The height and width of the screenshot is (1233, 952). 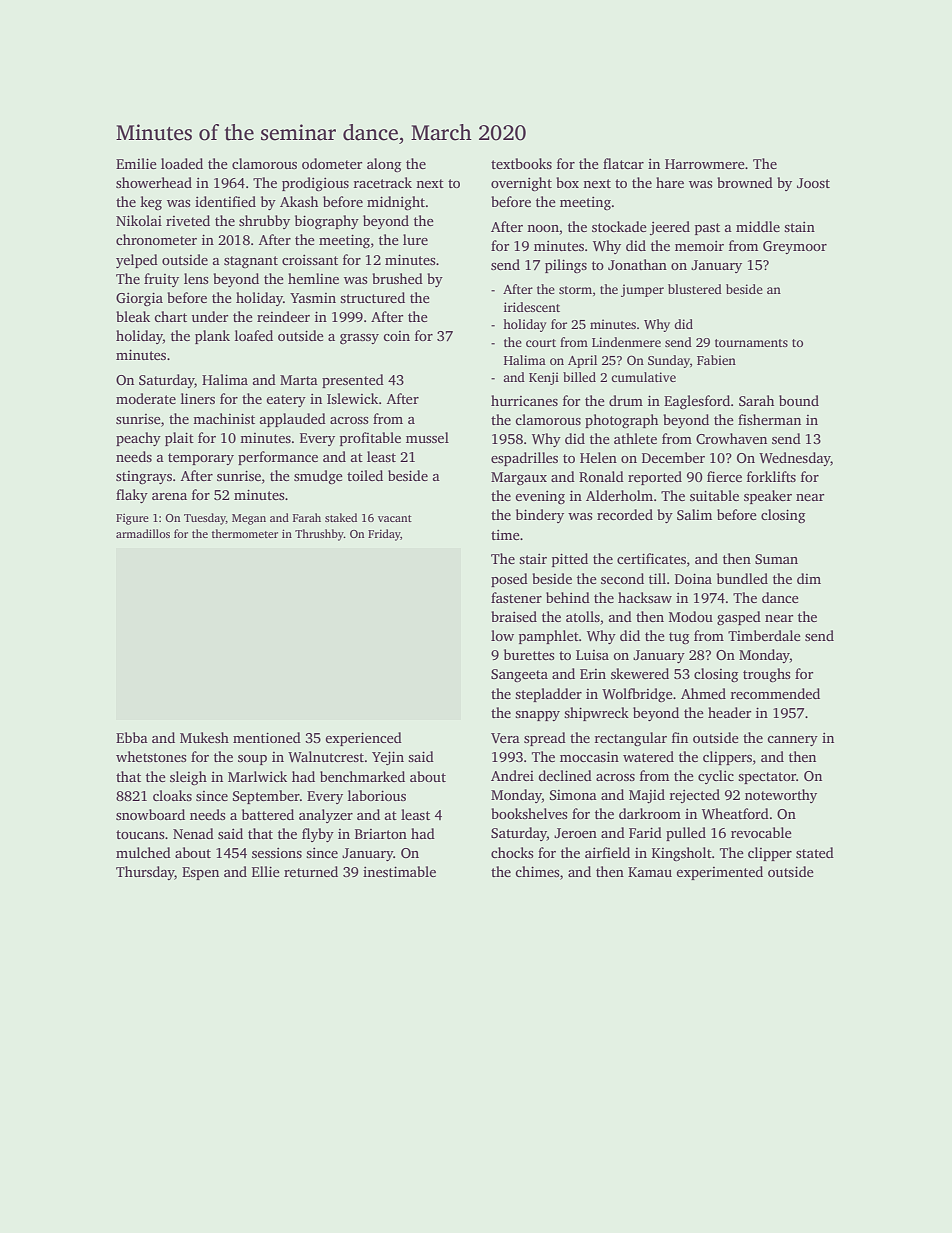 What do you see at coordinates (146, 398) in the screenshot?
I see `moderate` at bounding box center [146, 398].
